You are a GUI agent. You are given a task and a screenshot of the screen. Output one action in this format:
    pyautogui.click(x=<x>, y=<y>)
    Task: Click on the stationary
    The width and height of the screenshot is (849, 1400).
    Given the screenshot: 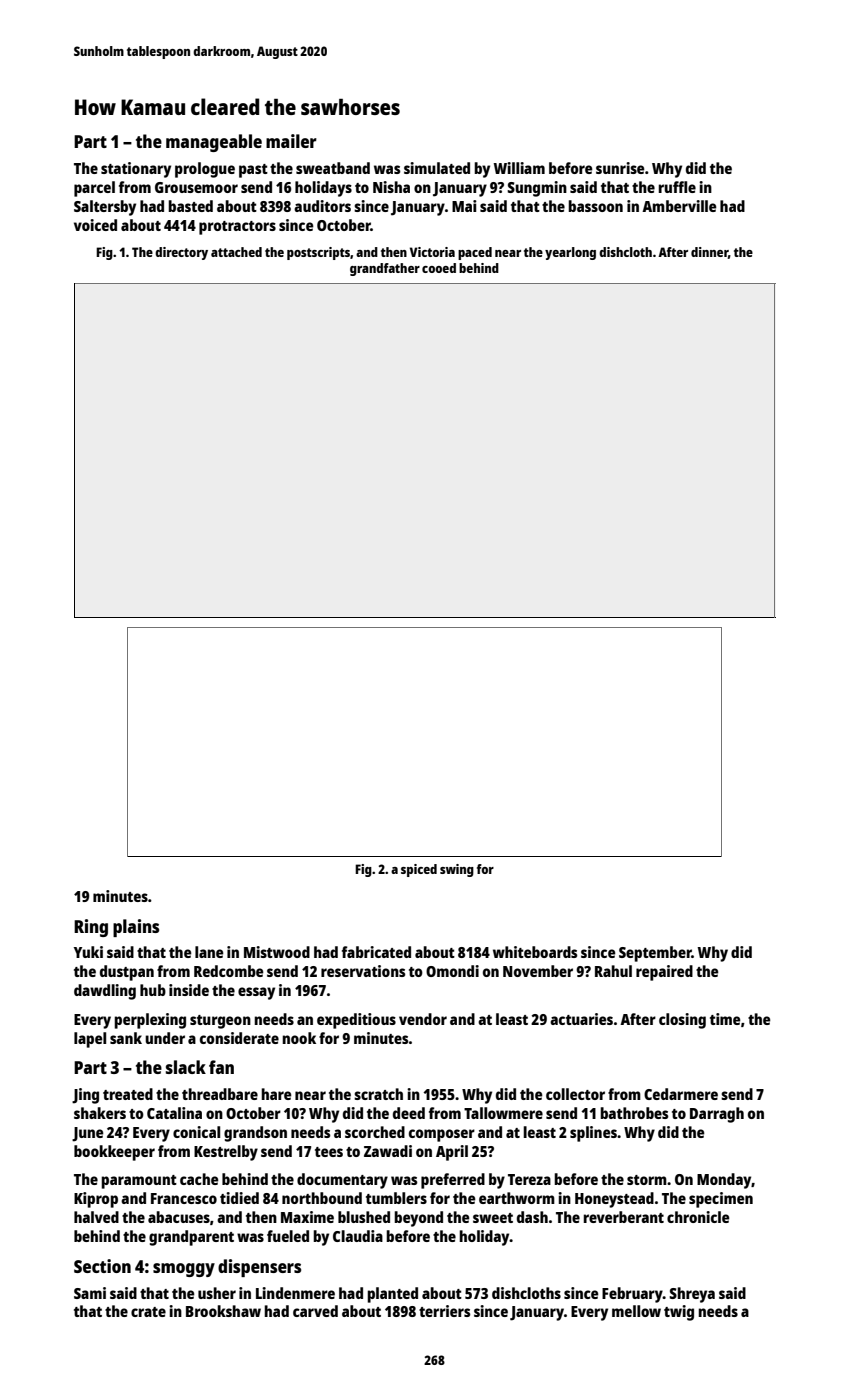 What is the action you would take?
    pyautogui.click(x=136, y=170)
